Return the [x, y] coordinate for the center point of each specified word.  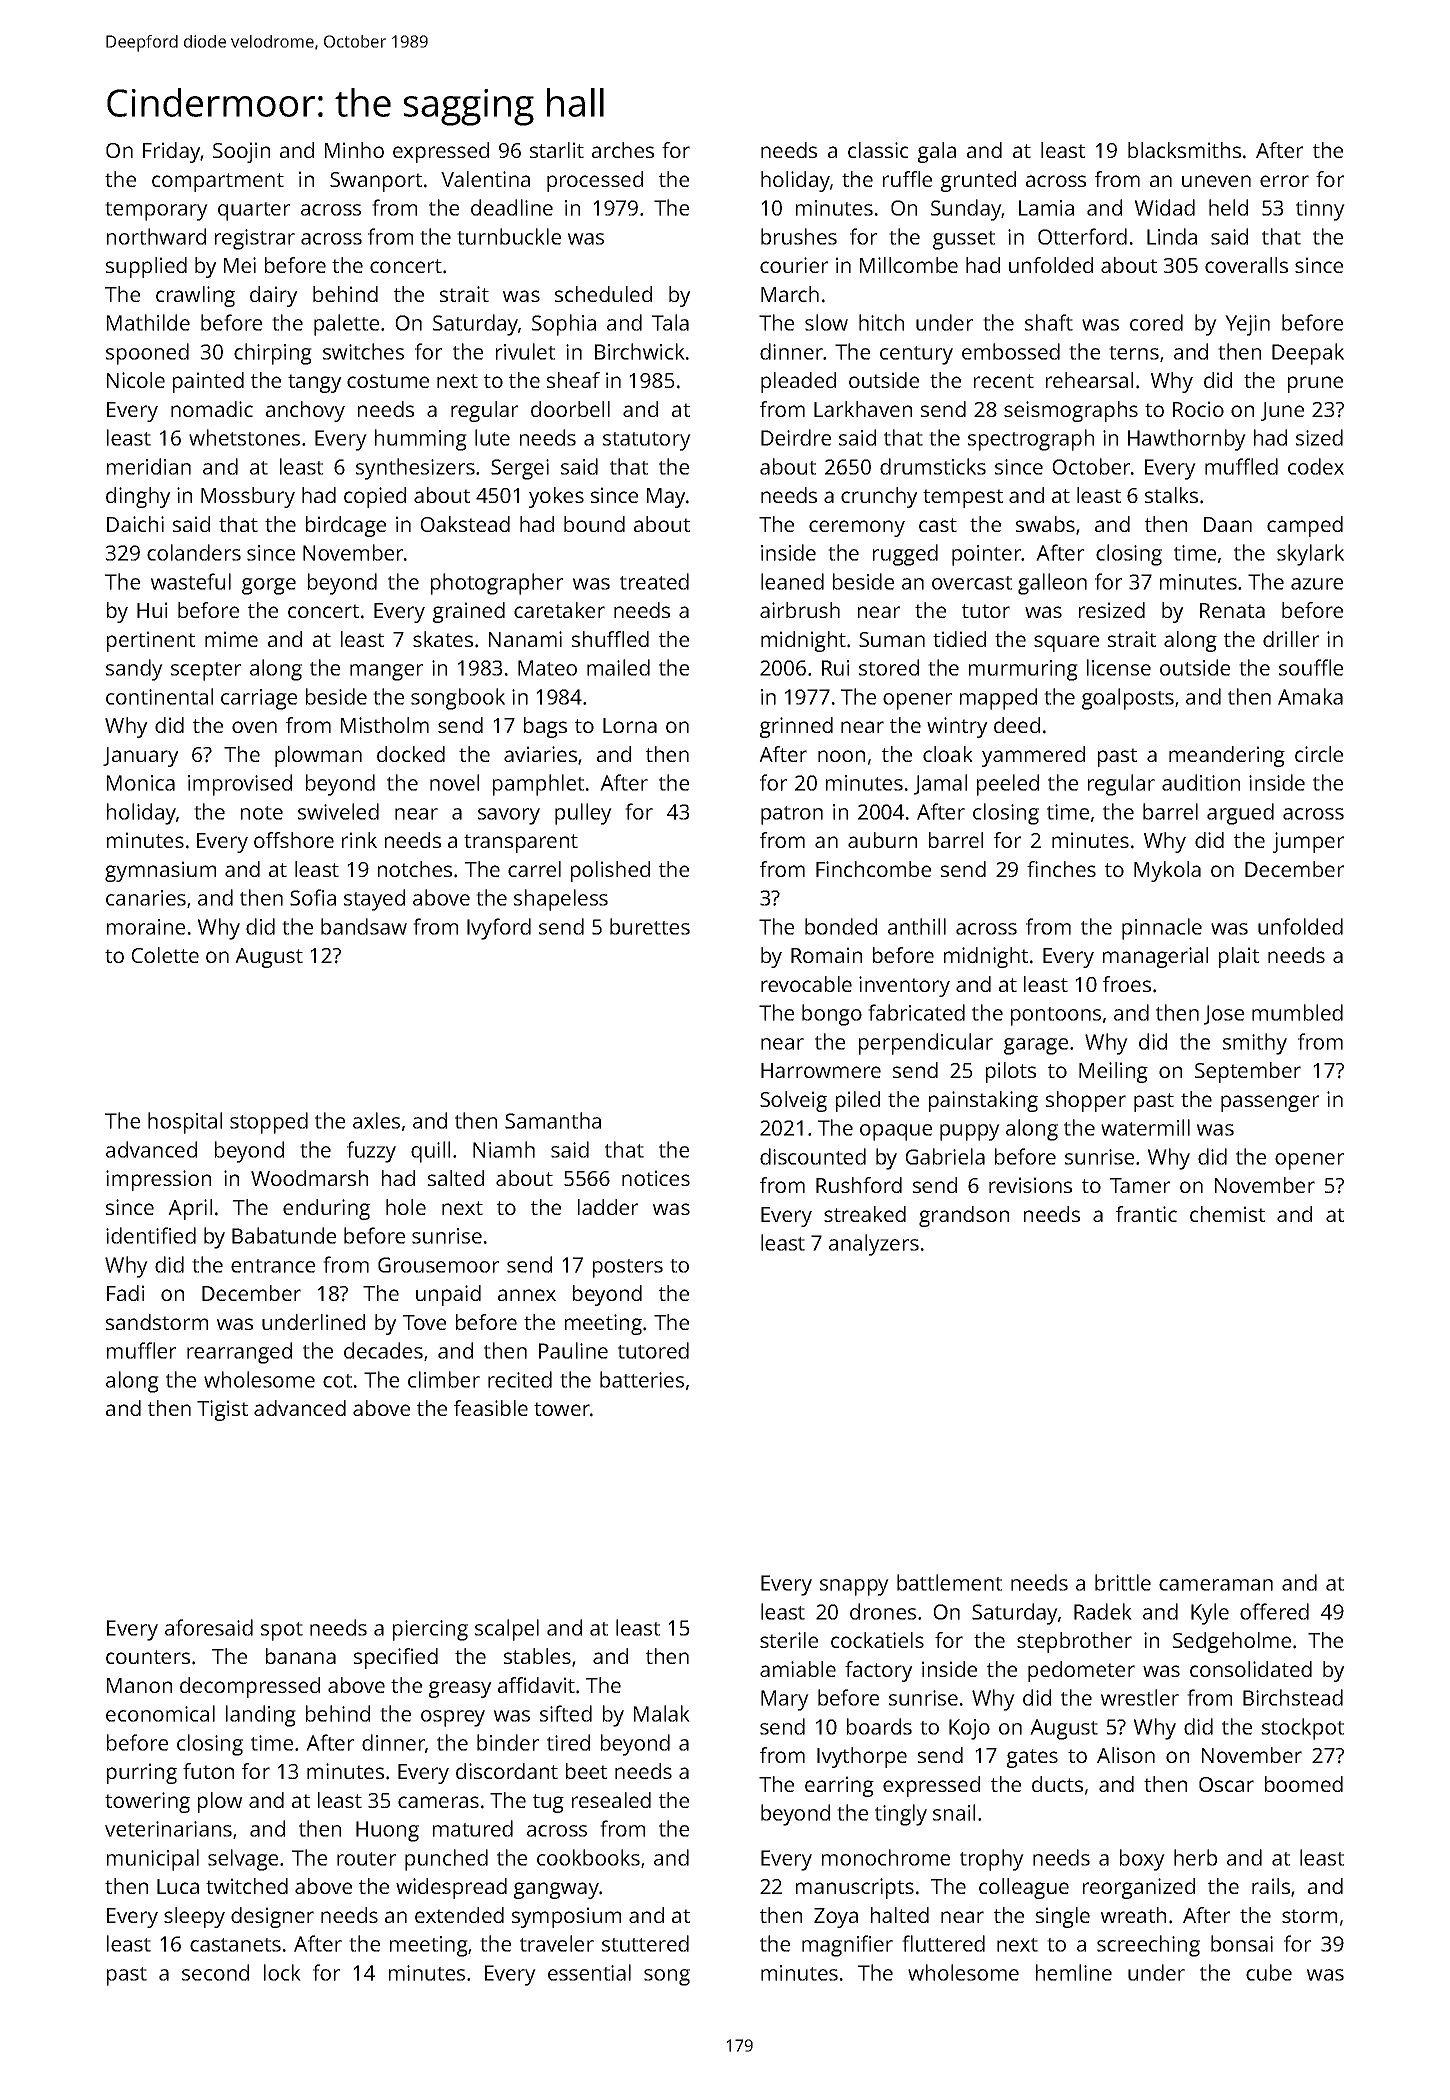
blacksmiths [1184, 150]
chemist [1227, 1214]
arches [623, 150]
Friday [172, 152]
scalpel [507, 1630]
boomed [1304, 1784]
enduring [326, 1209]
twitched [247, 1886]
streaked [865, 1214]
